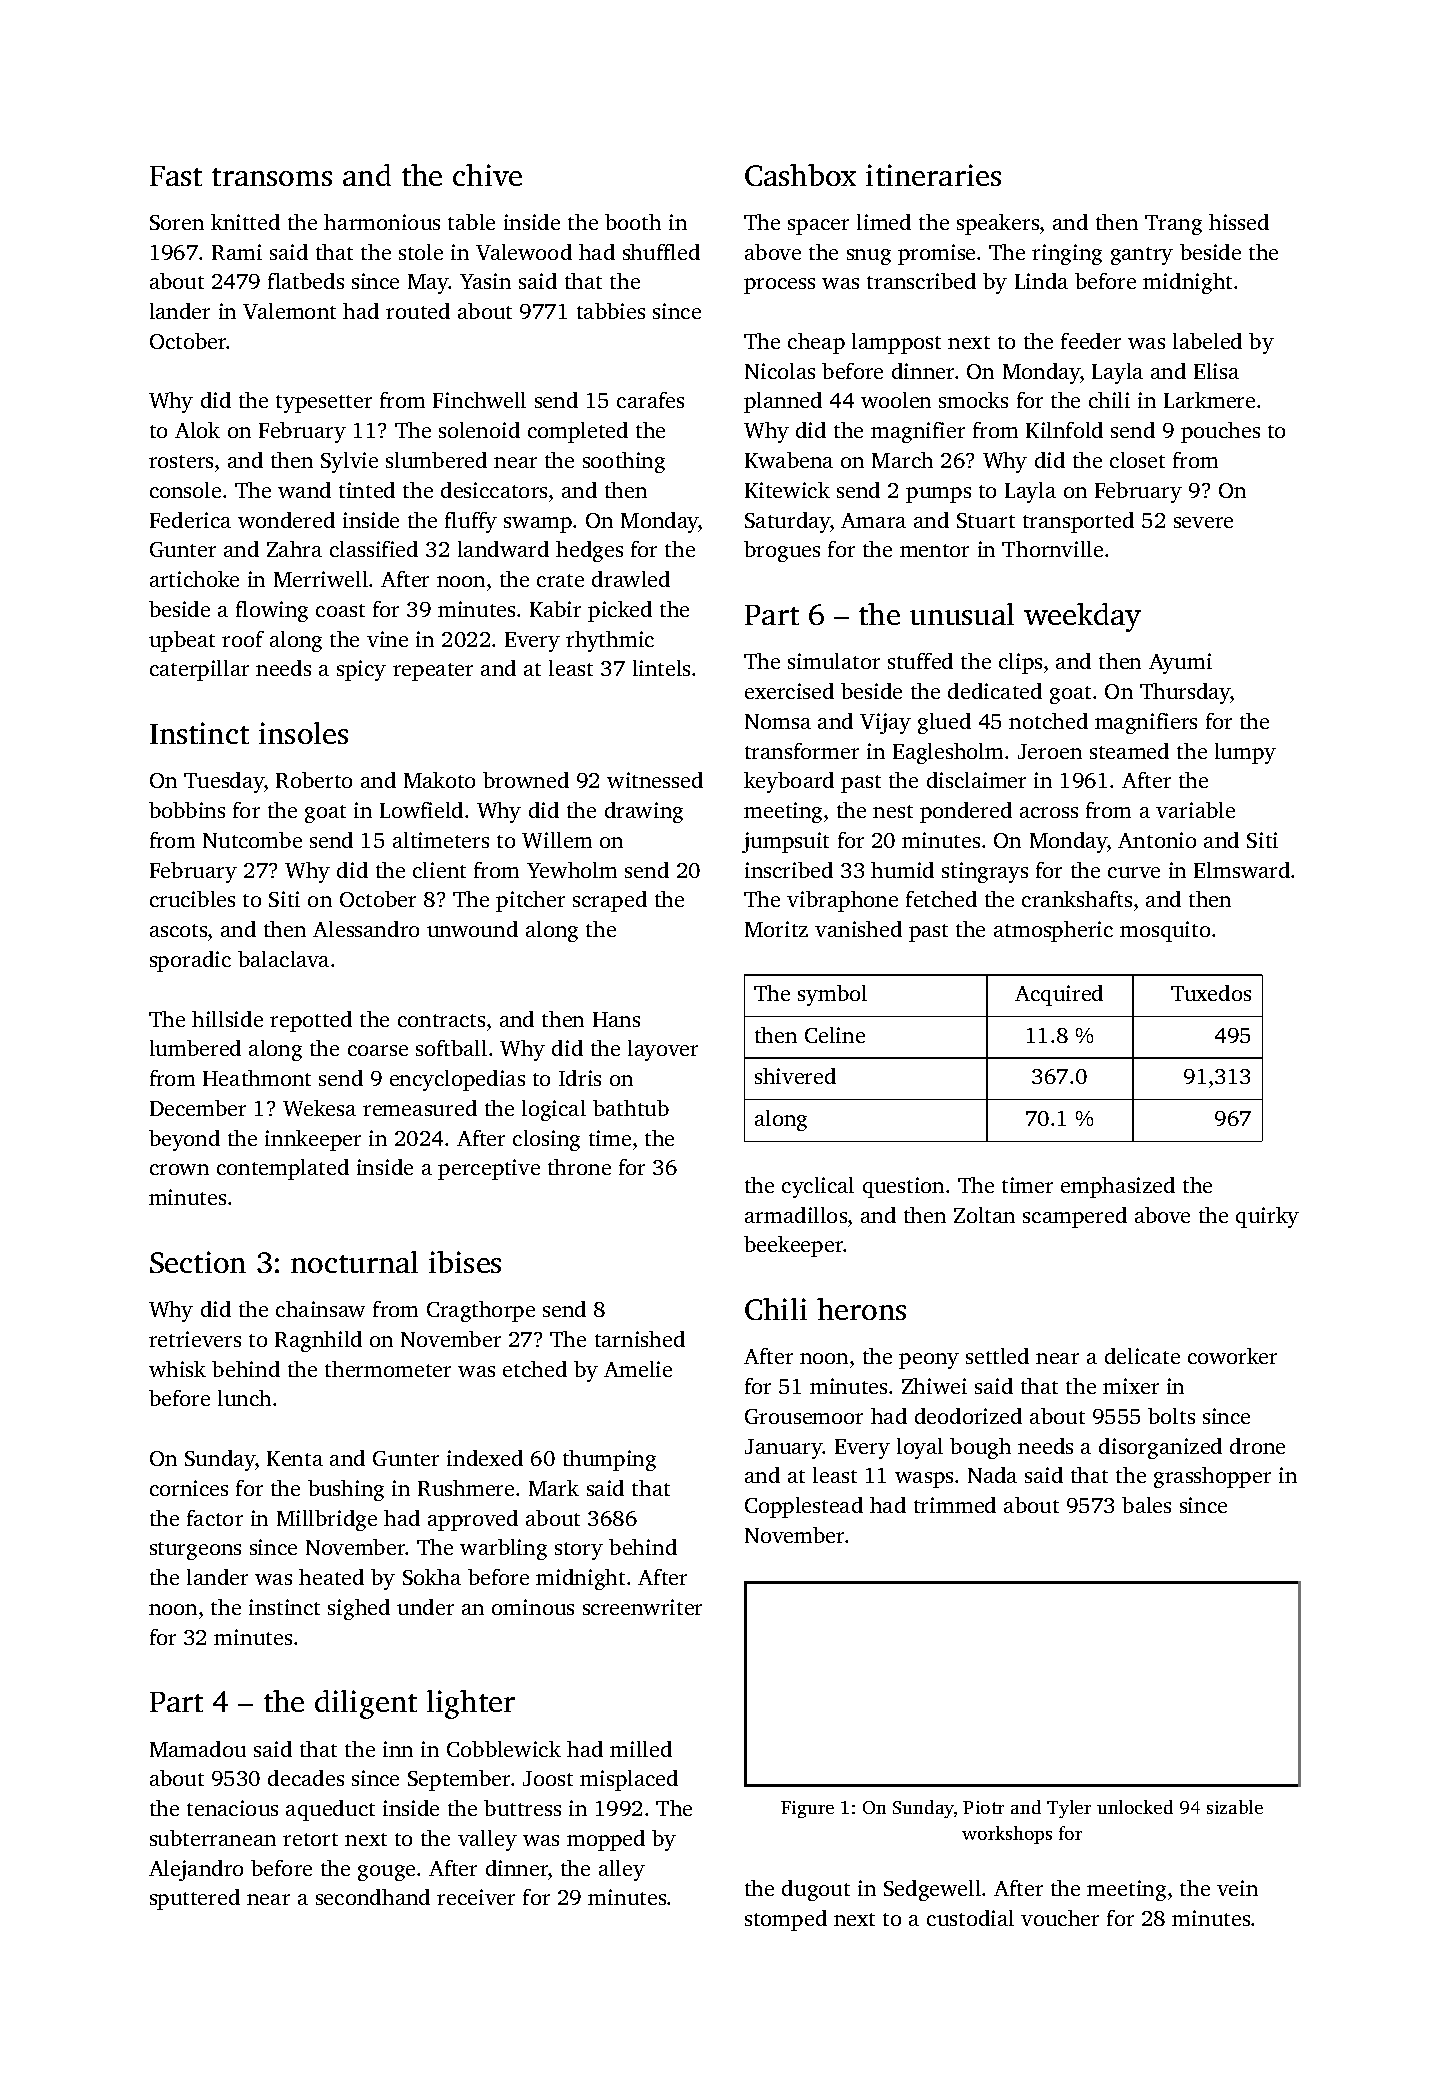 The height and width of the screenshot is (2100, 1450). What do you see at coordinates (818, 1187) in the screenshot?
I see `cyclical` at bounding box center [818, 1187].
